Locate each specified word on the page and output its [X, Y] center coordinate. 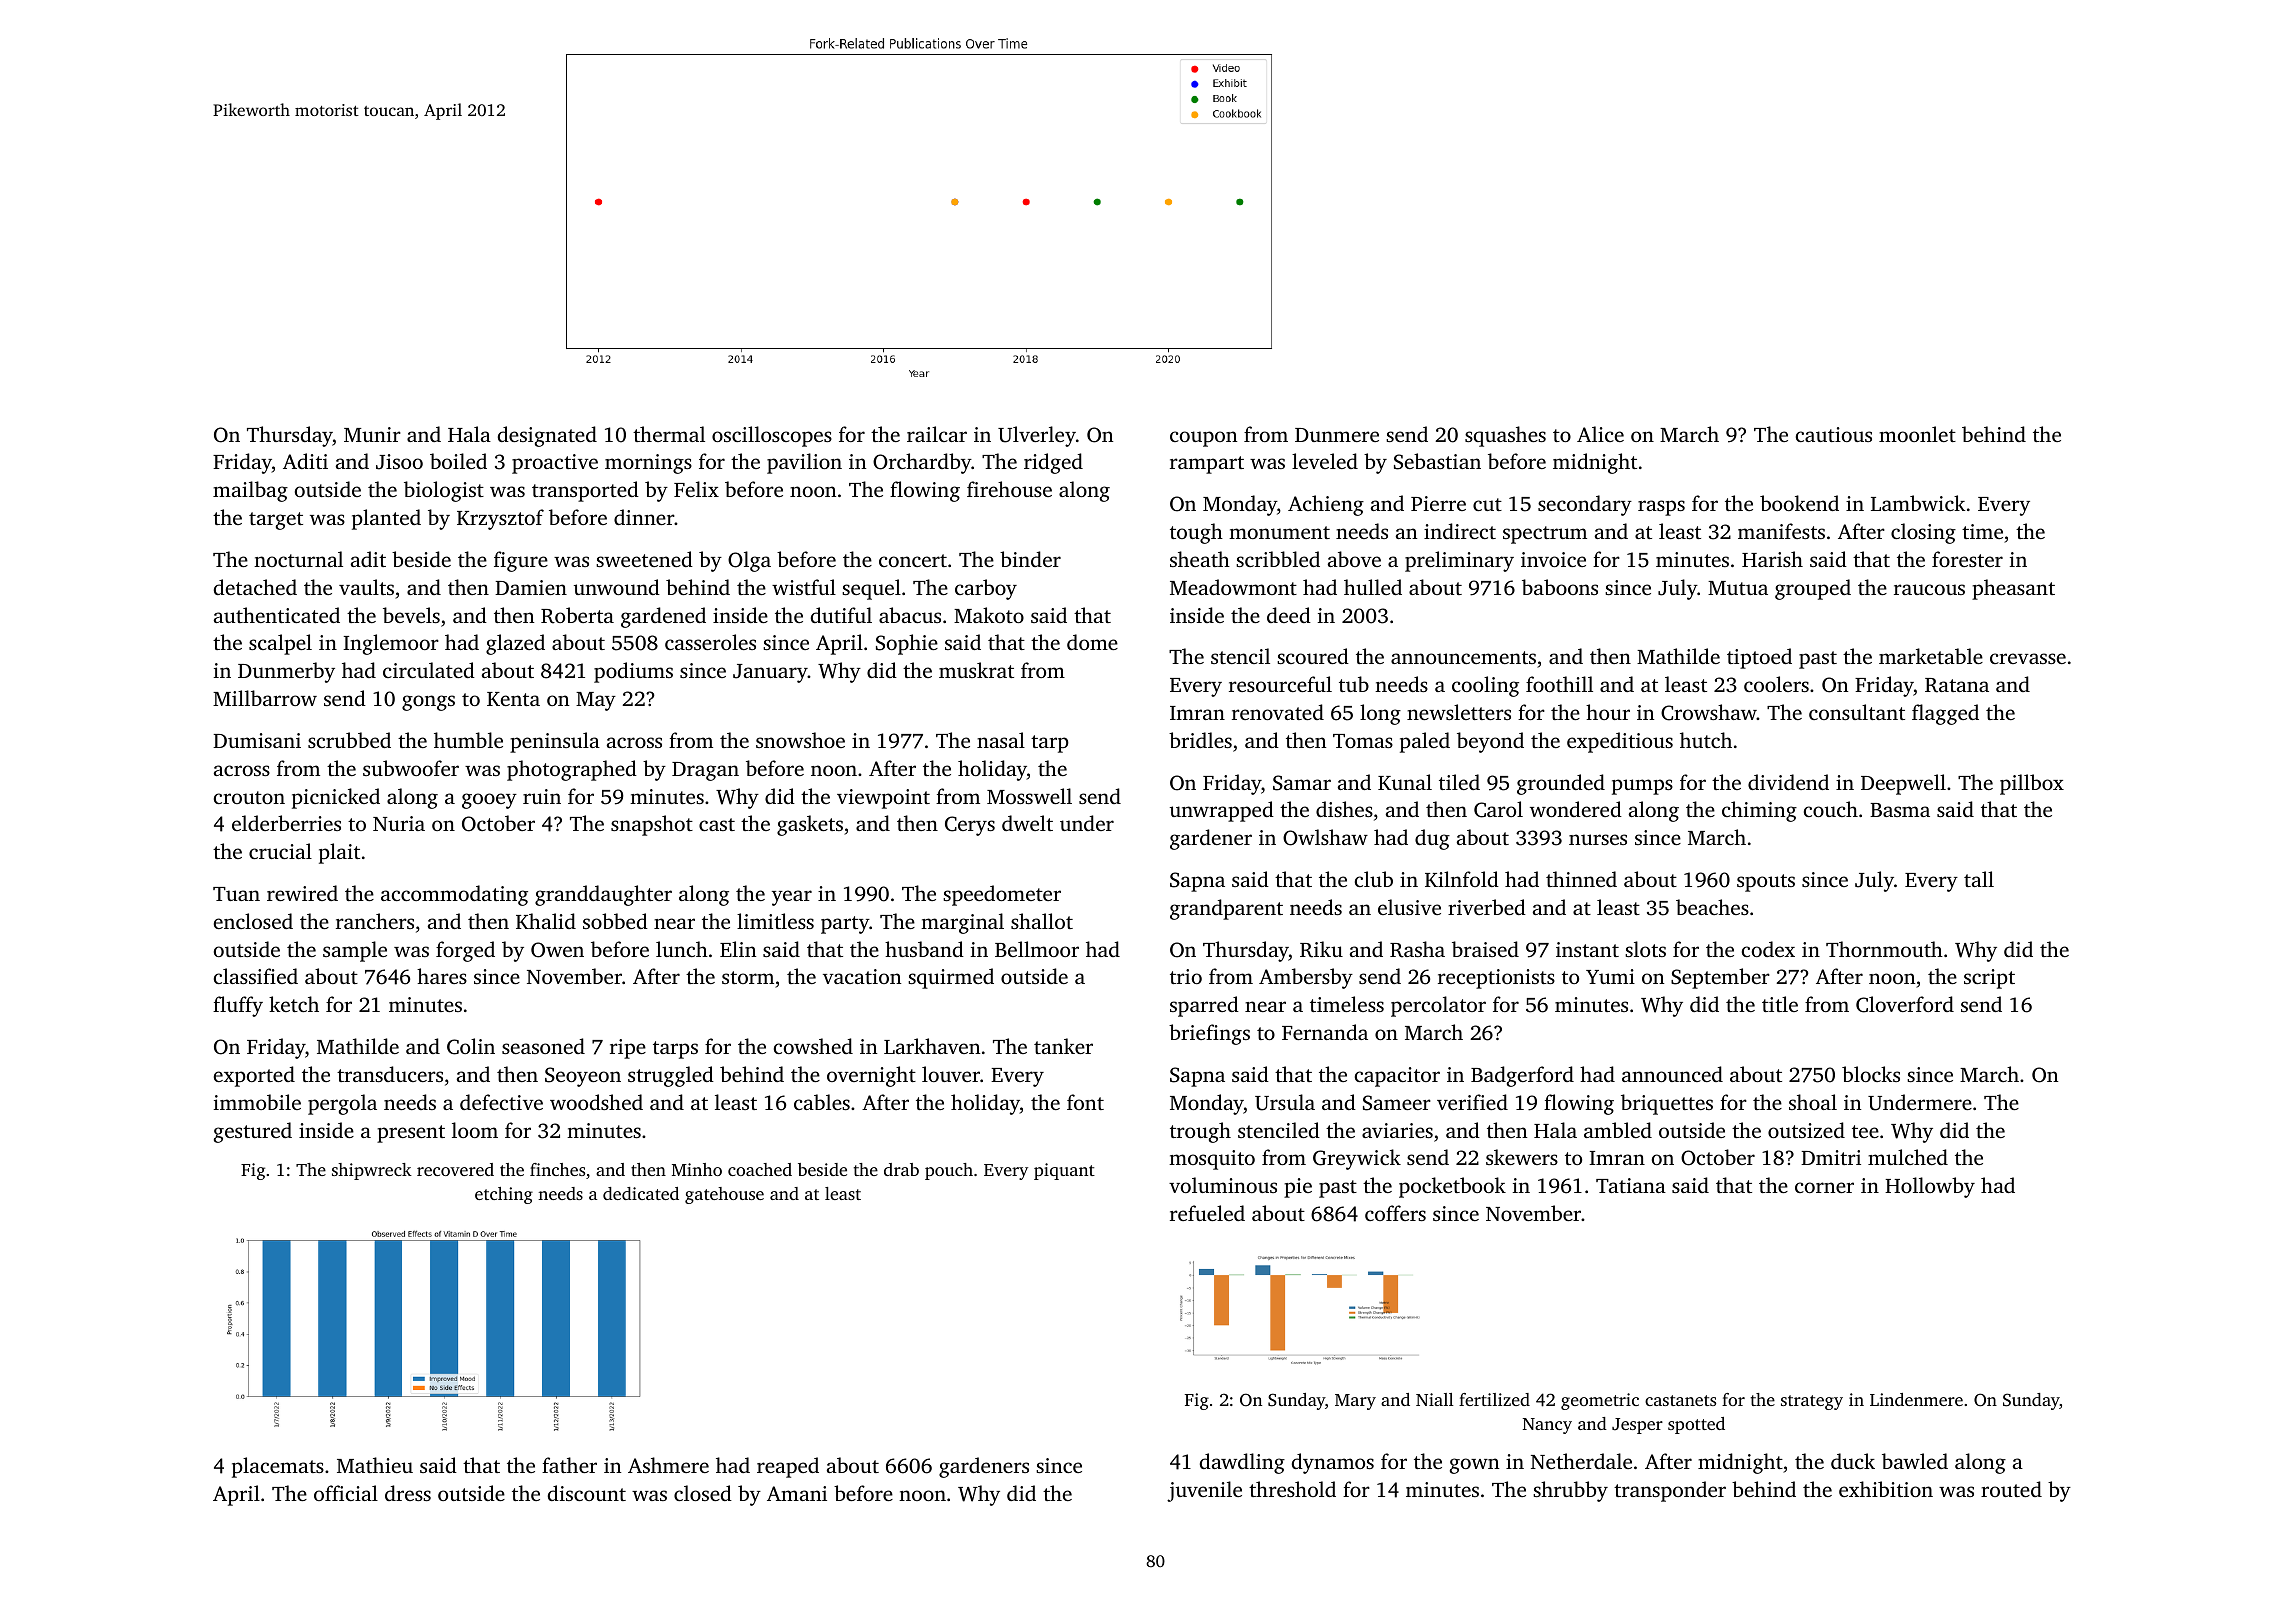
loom [475, 1130]
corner [1824, 1187]
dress [408, 1493]
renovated [1278, 712]
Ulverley [1037, 436]
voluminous [1223, 1185]
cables [822, 1102]
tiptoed [1759, 658]
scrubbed [349, 740]
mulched [1908, 1157]
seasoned [543, 1046]
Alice [1600, 434]
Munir [372, 434]
